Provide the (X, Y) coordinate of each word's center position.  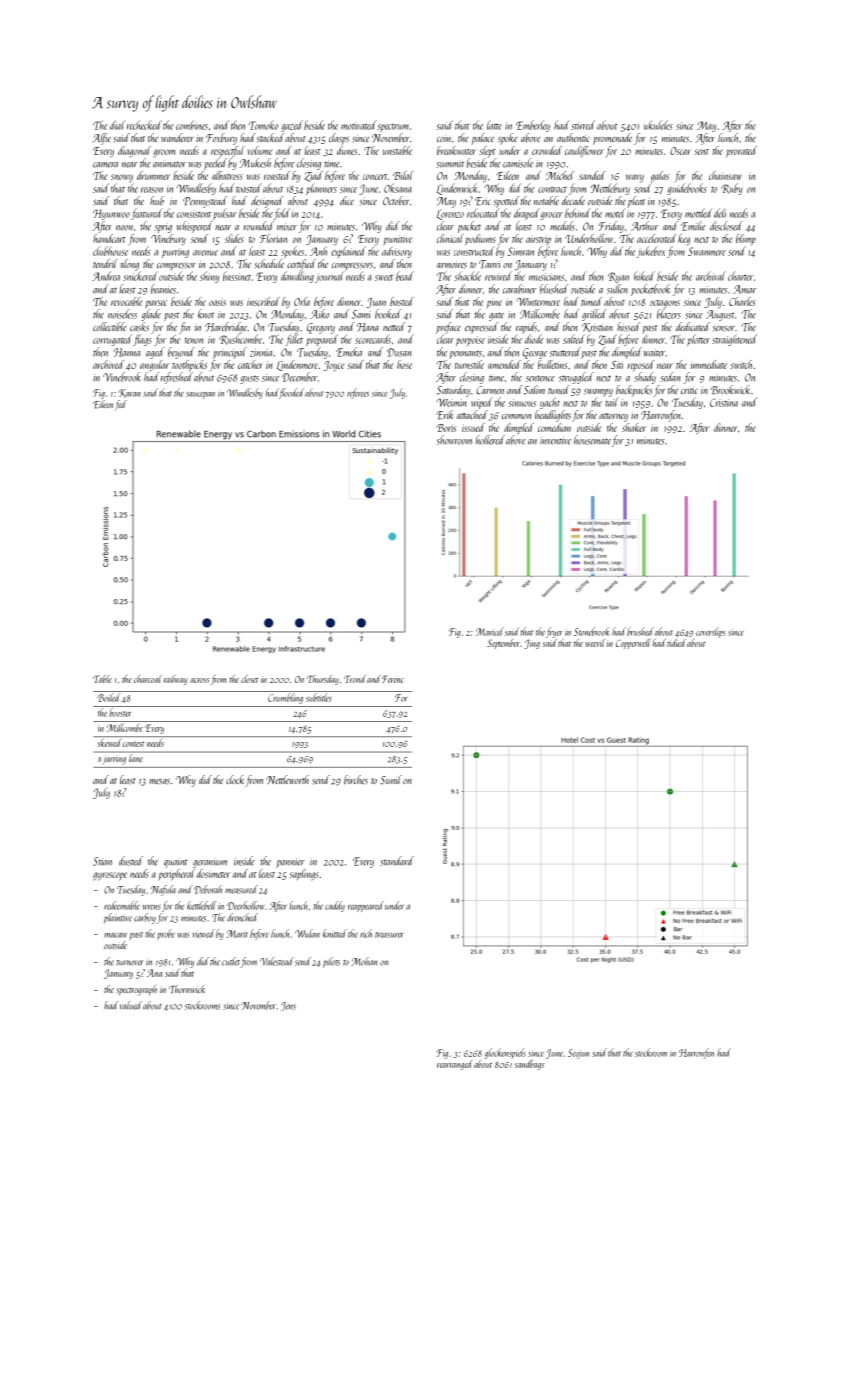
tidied (676, 643)
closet (250, 679)
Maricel (490, 631)
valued (131, 1005)
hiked (644, 276)
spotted (506, 202)
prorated (741, 151)
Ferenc (393, 679)
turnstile (469, 364)
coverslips (711, 632)
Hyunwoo (111, 214)
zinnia (261, 353)
